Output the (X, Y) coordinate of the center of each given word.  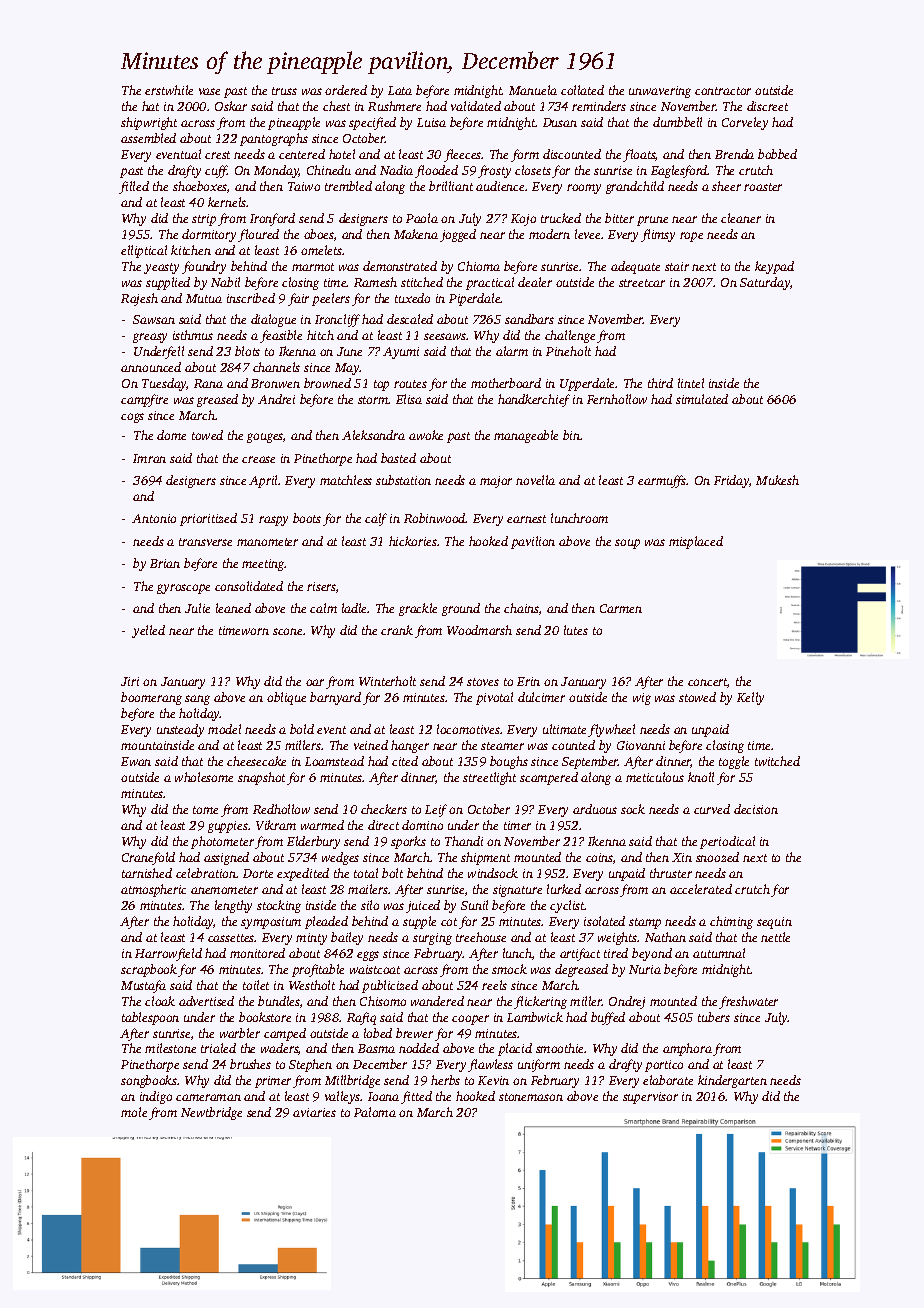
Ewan (136, 761)
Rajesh (139, 299)
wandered (437, 1001)
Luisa (431, 122)
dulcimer (541, 697)
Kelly (750, 698)
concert (708, 683)
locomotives (468, 729)
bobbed (777, 154)
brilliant (451, 186)
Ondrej (627, 1002)
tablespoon (150, 1018)
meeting (263, 565)
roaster (763, 187)
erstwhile (169, 90)
